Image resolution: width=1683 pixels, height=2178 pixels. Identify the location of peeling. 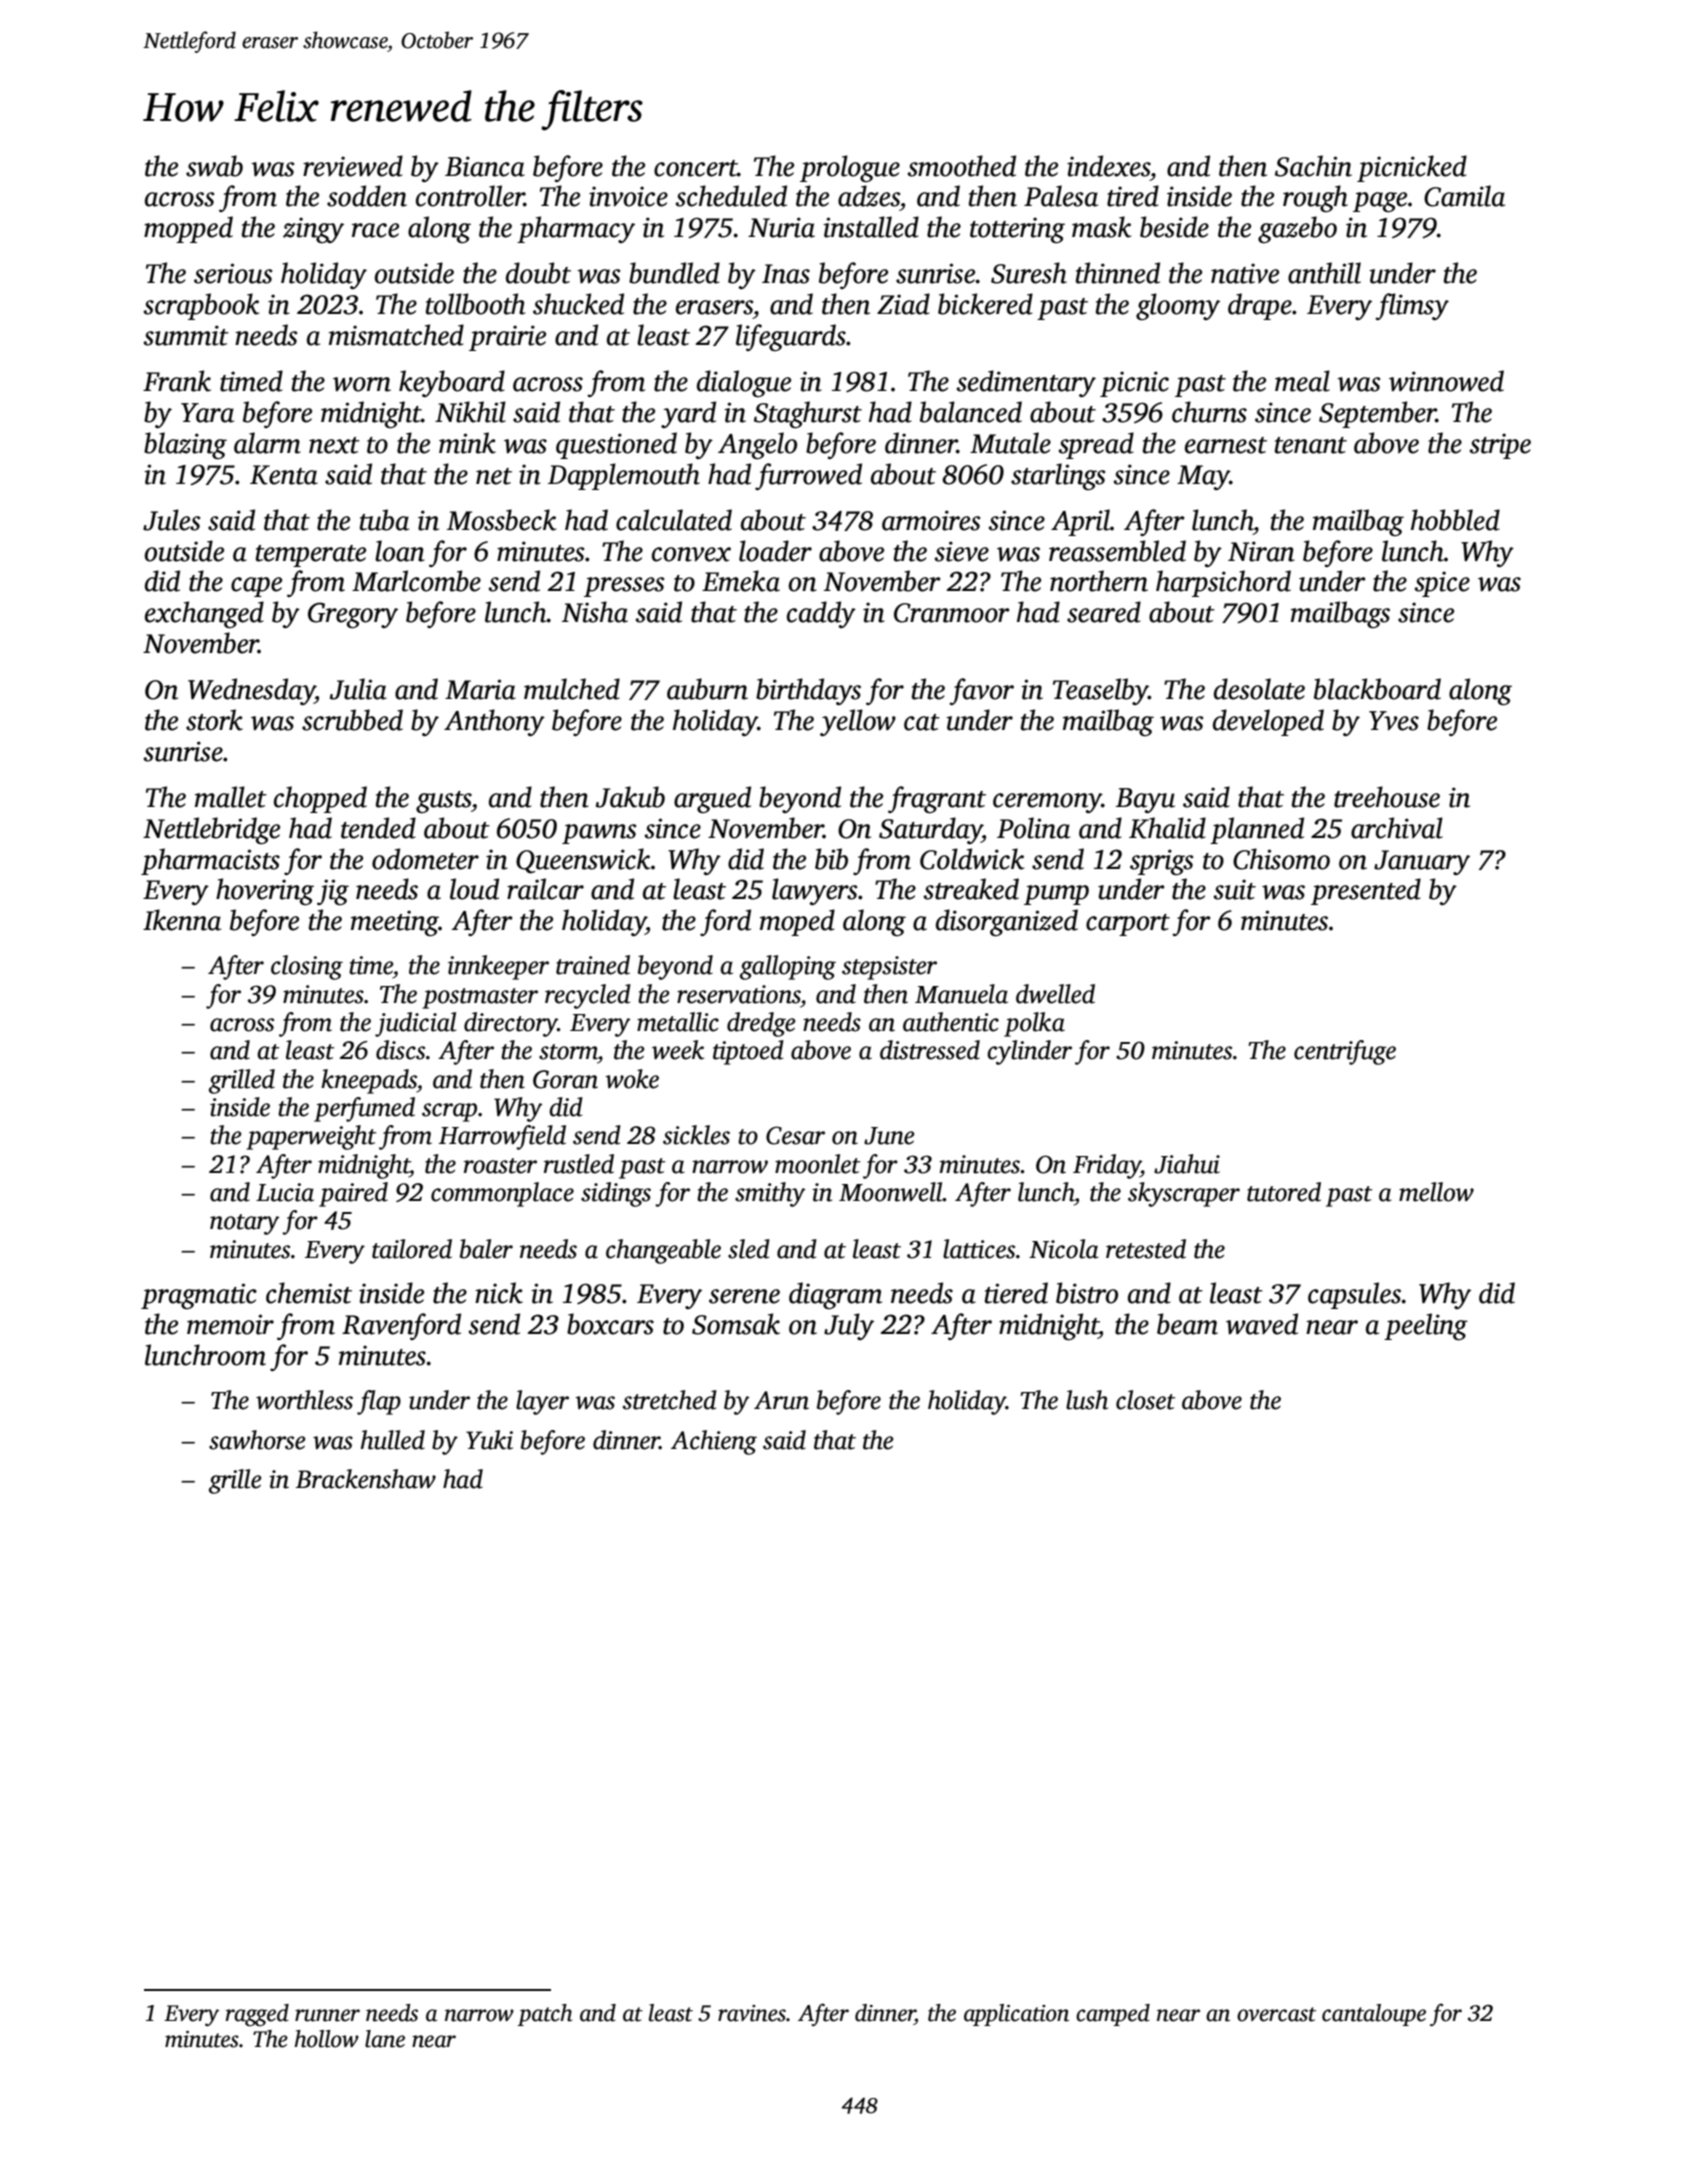
(1426, 1326).
